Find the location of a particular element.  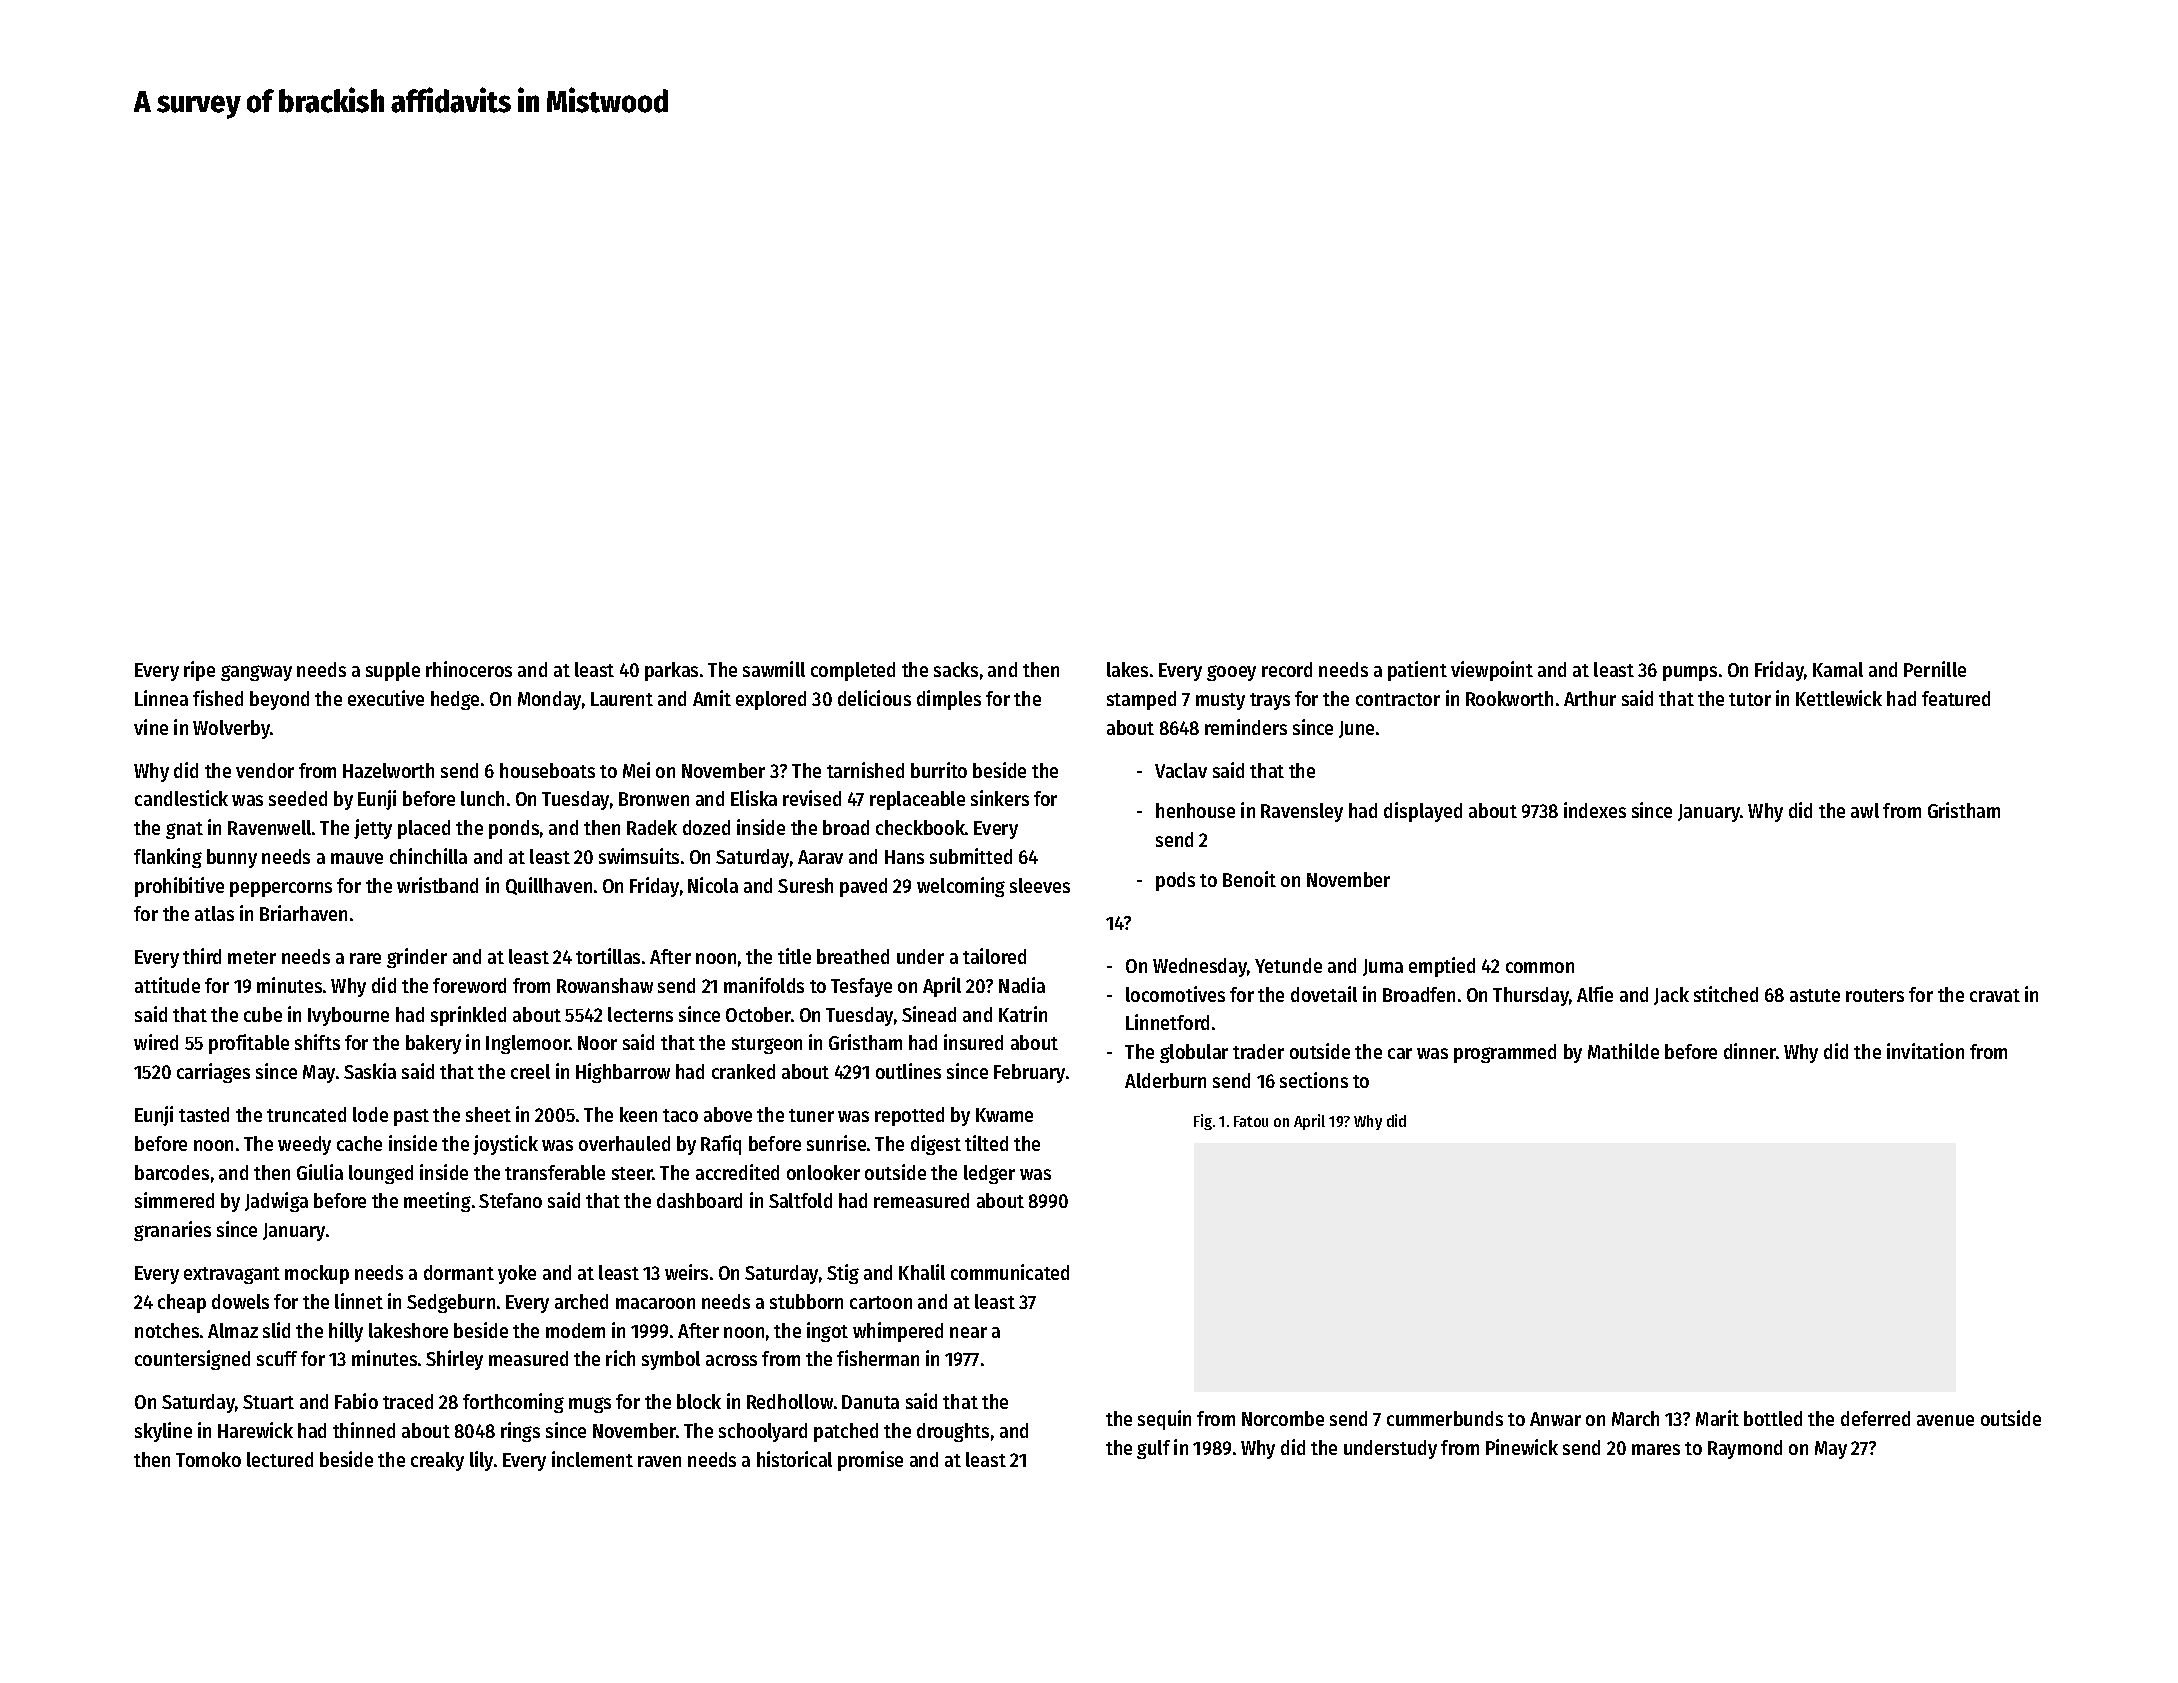

Radek is located at coordinates (652, 827).
